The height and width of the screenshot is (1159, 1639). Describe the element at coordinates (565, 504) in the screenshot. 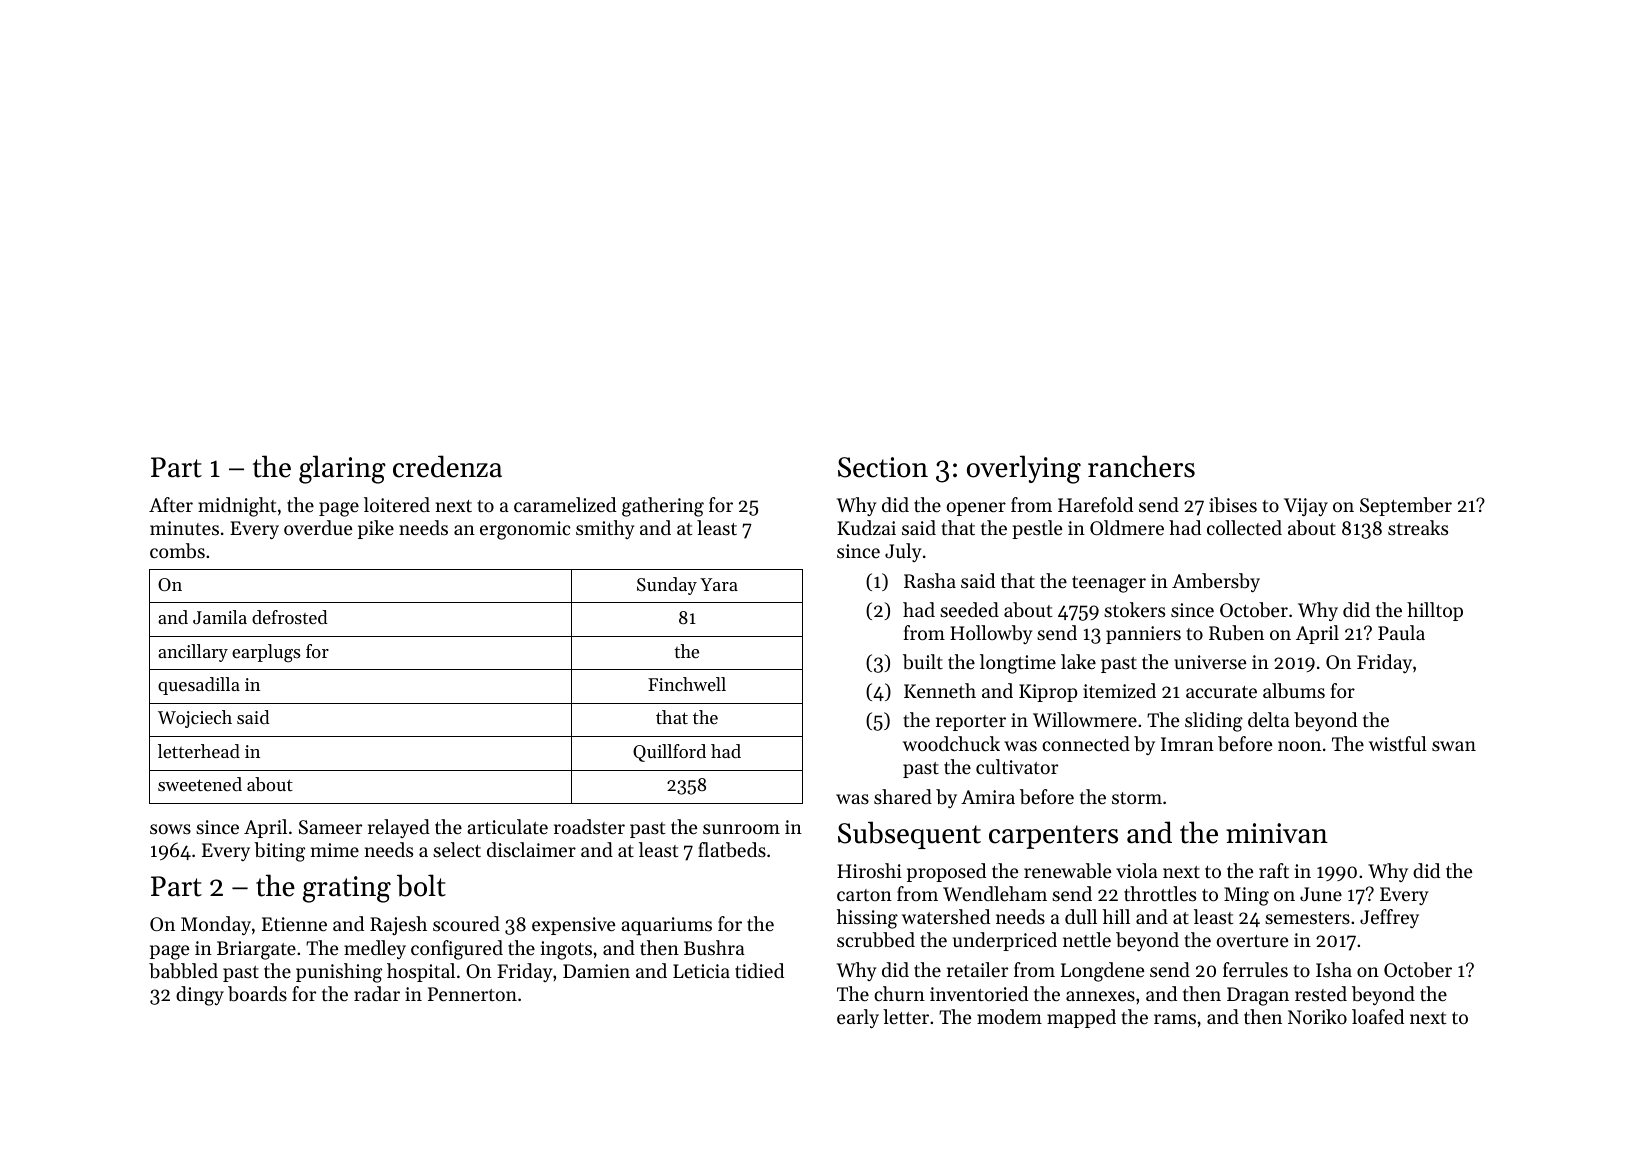

I see `caramelized` at that location.
